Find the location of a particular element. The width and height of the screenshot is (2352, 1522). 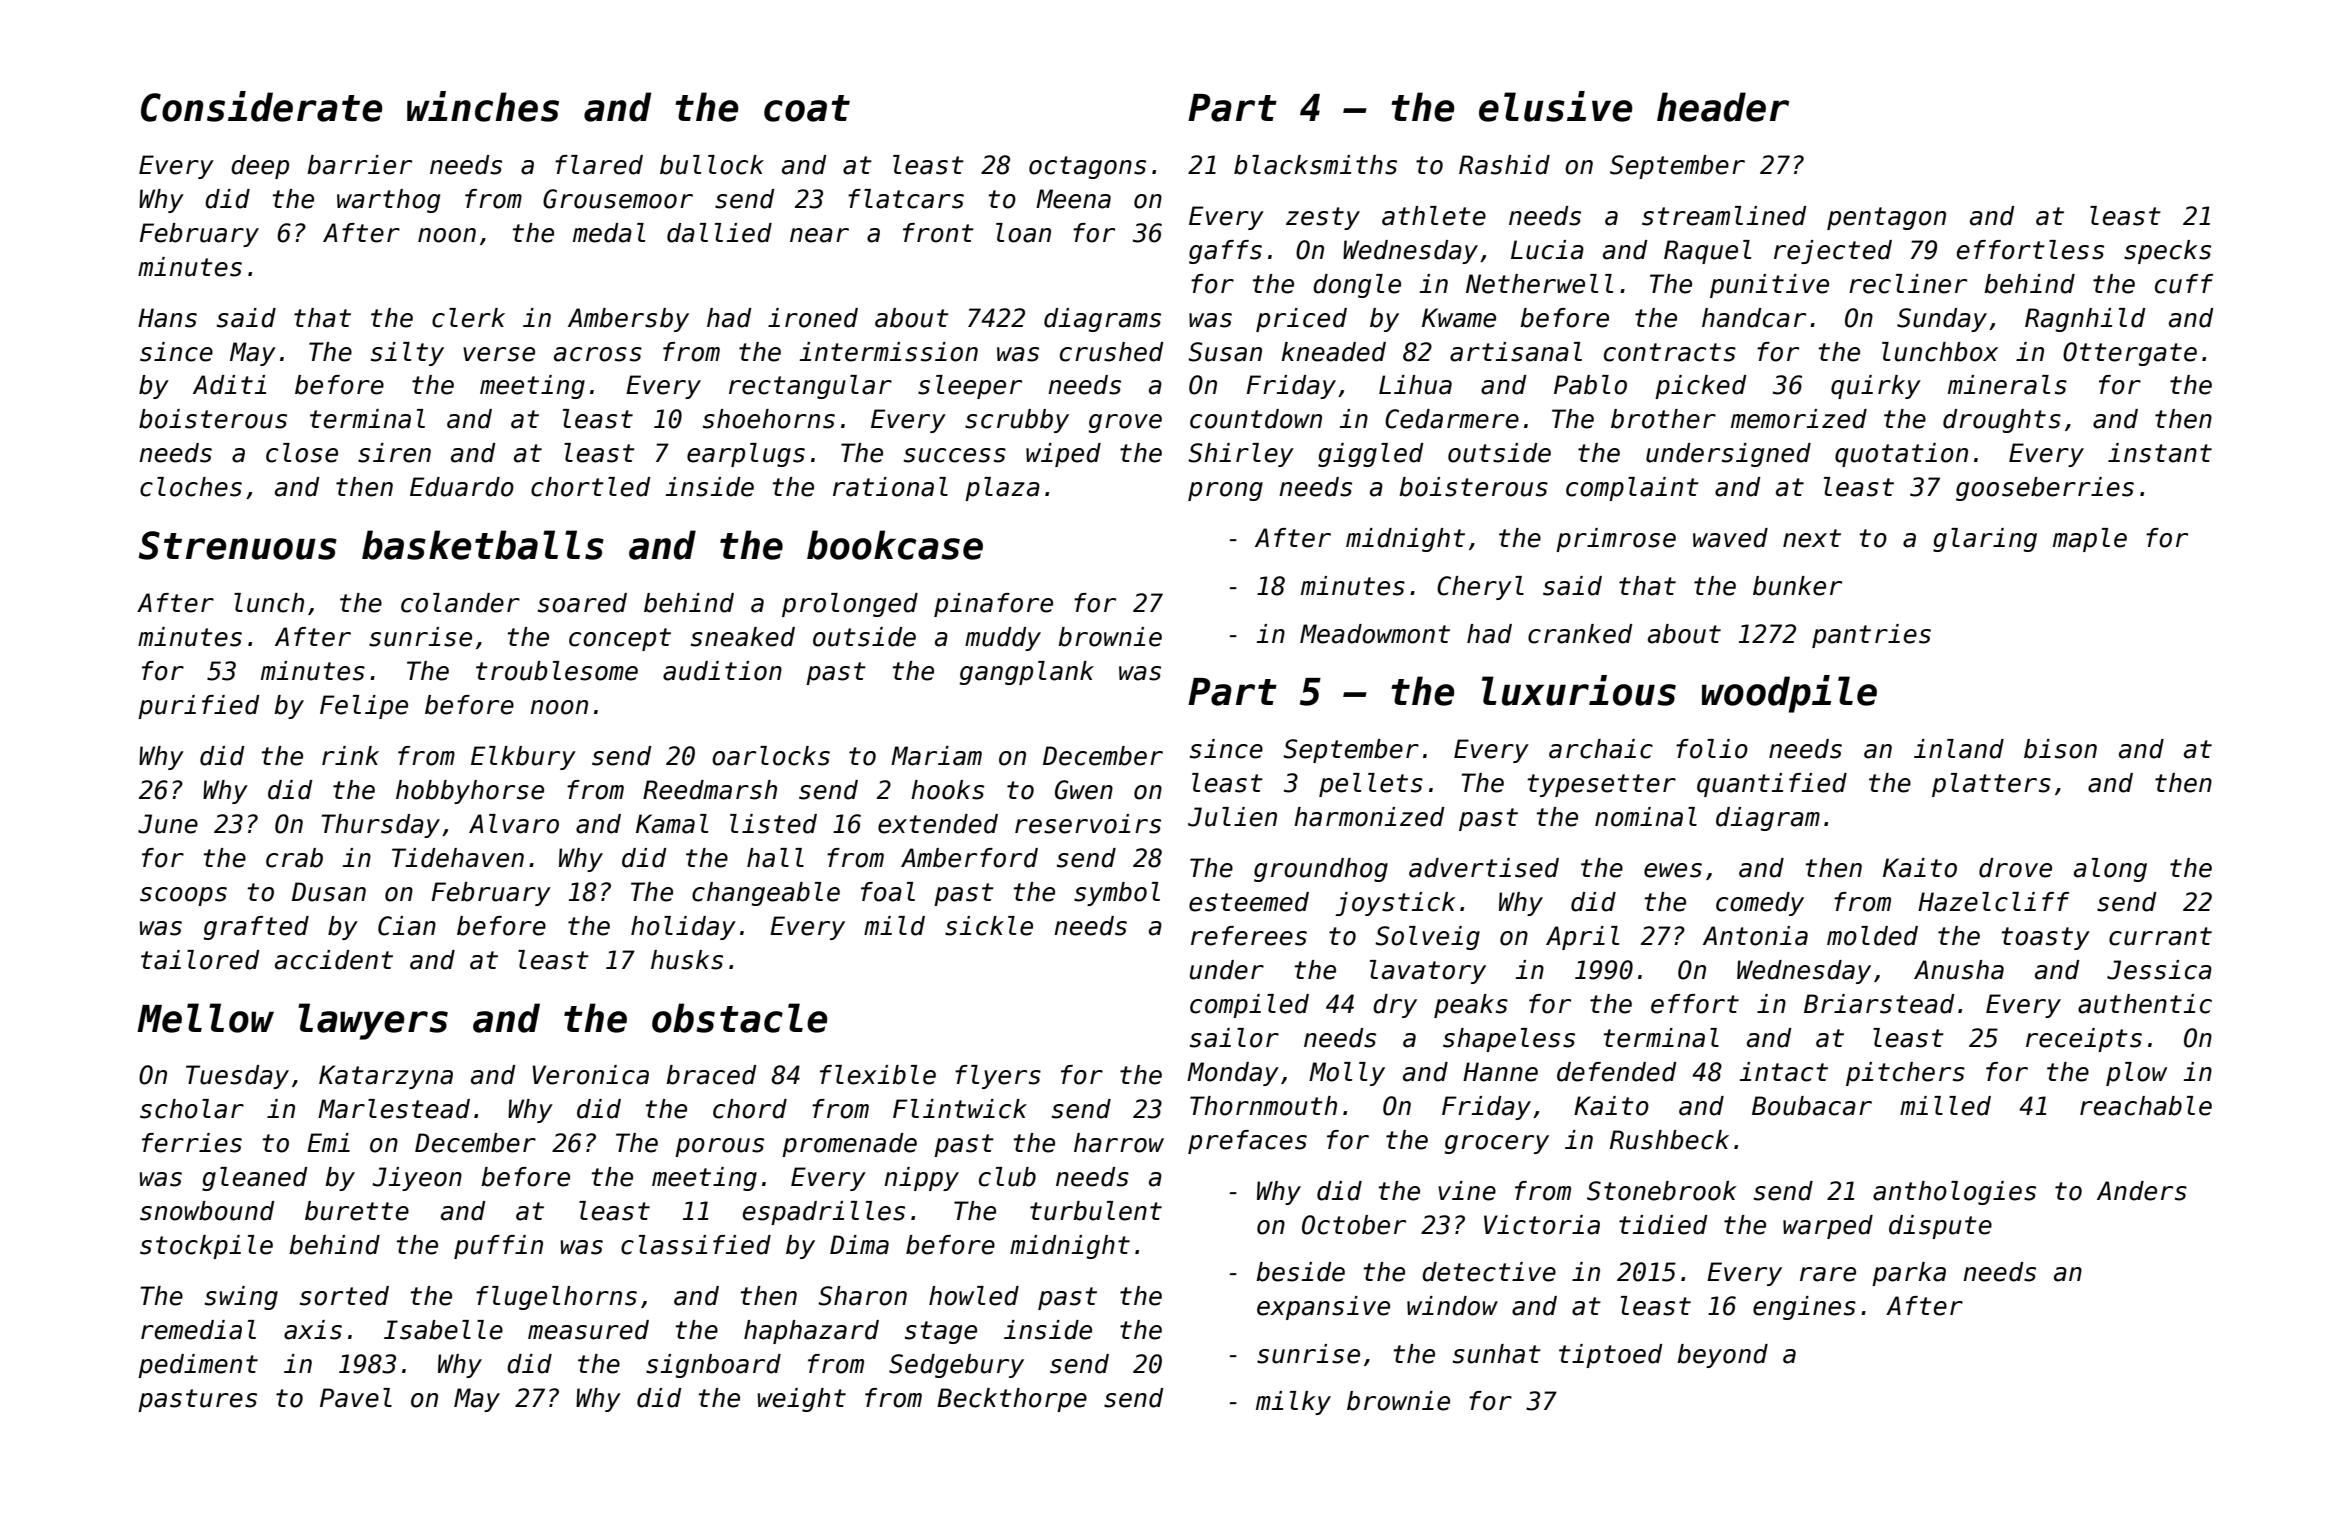

header is located at coordinates (1723, 107).
